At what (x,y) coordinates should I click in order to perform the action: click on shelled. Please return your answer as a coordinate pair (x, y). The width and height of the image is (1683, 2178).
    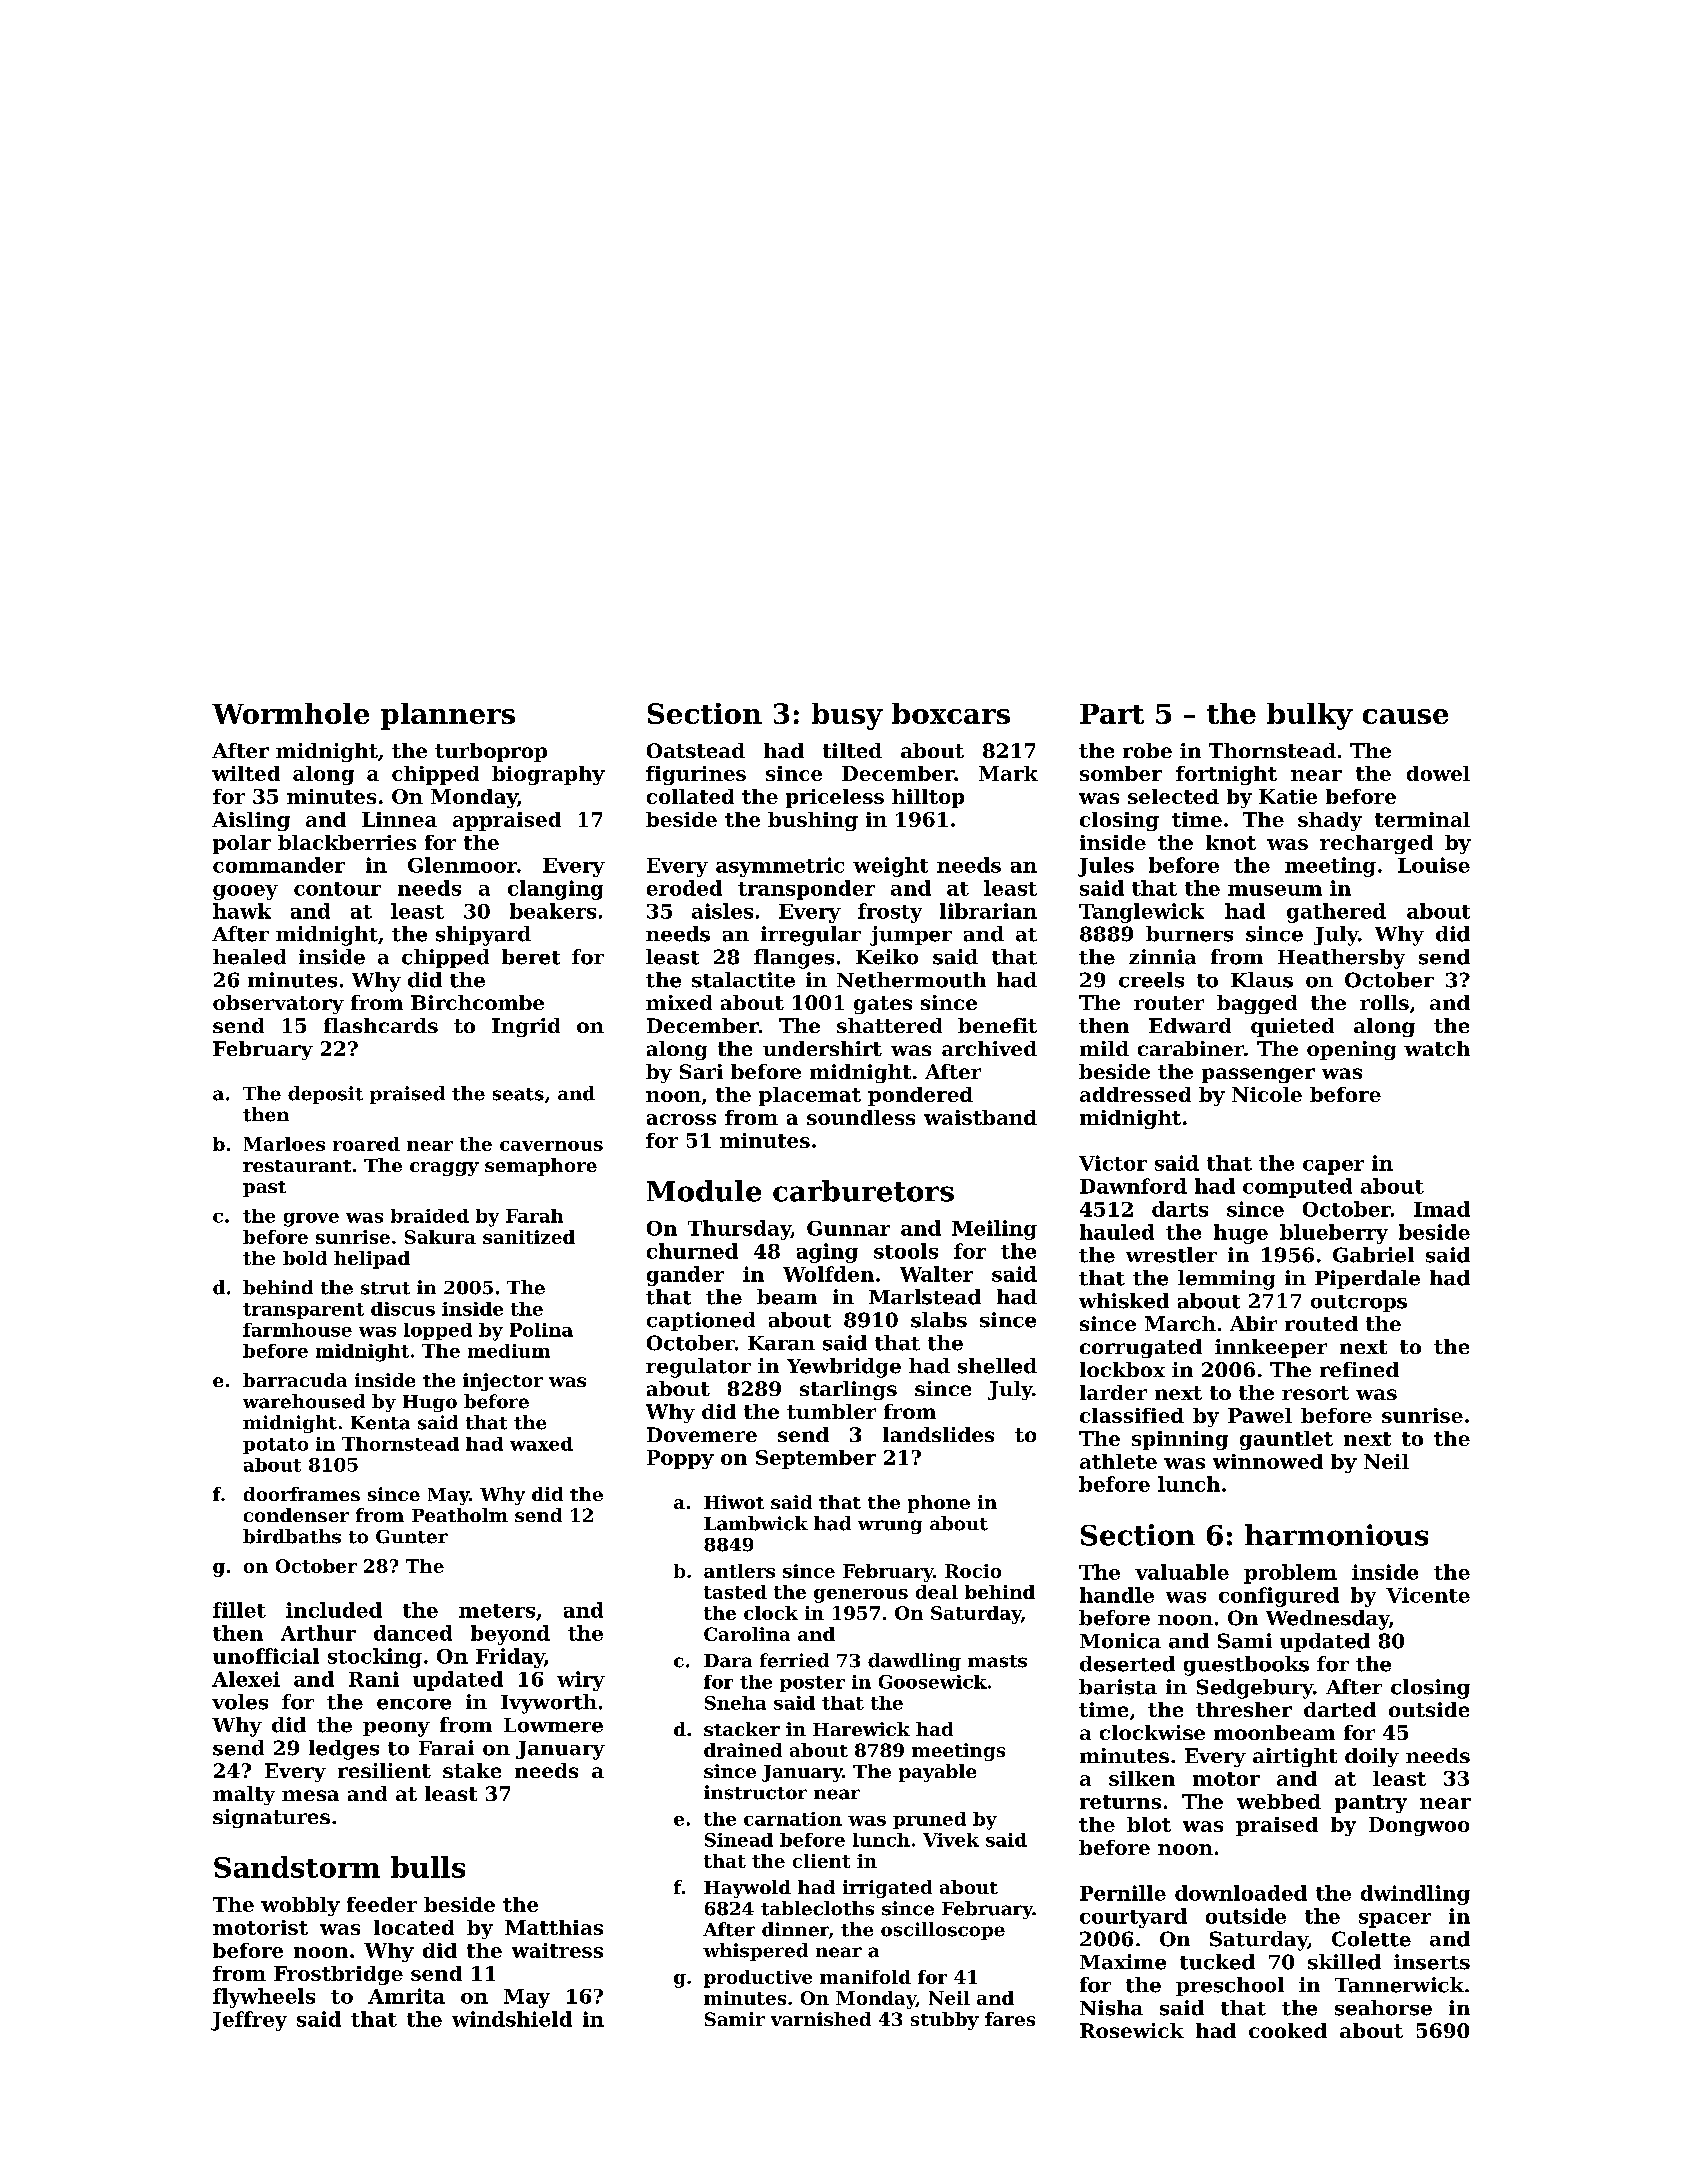
    Looking at the image, I should click on (997, 1366).
